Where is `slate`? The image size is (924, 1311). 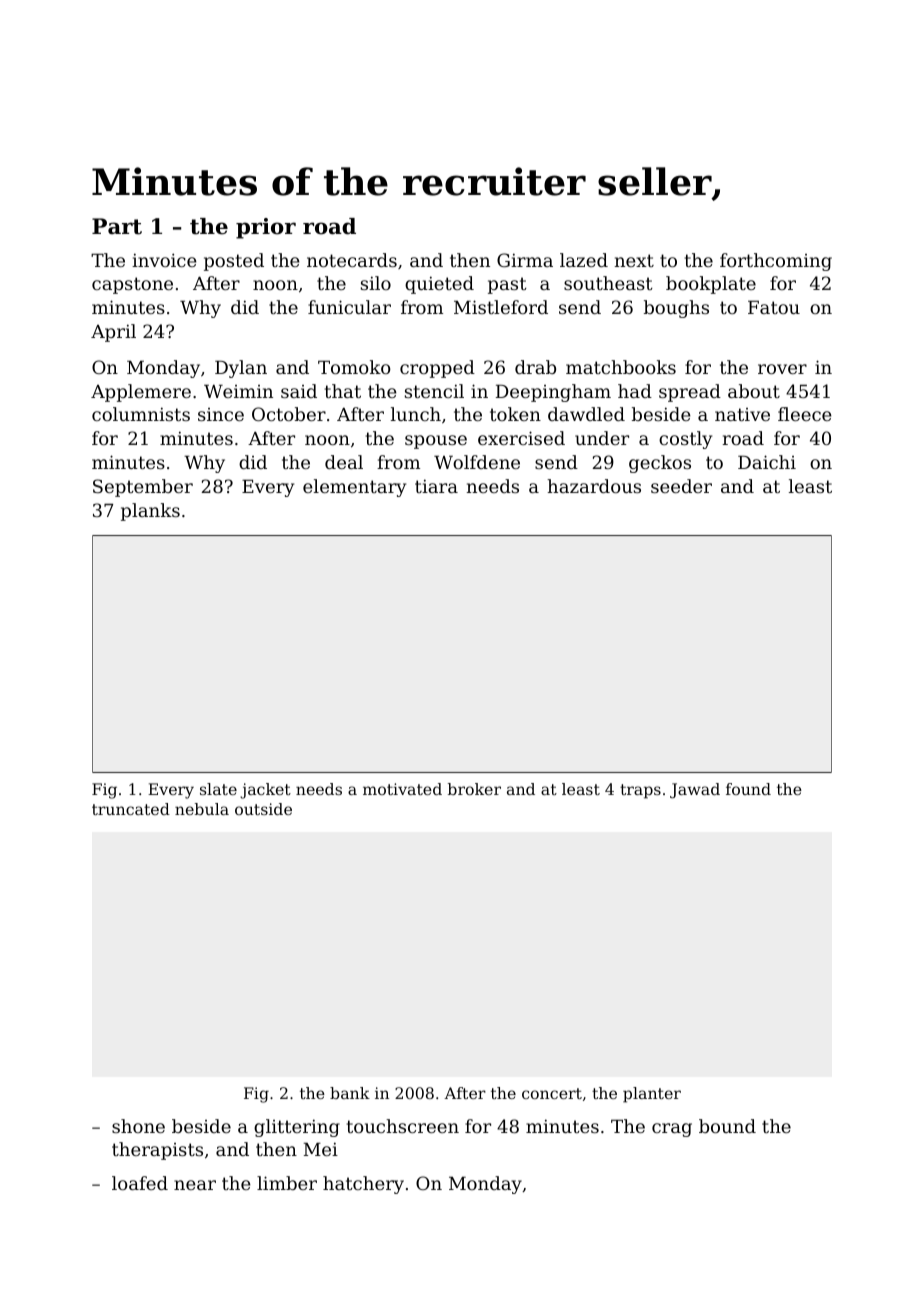
slate is located at coordinates (218, 789).
